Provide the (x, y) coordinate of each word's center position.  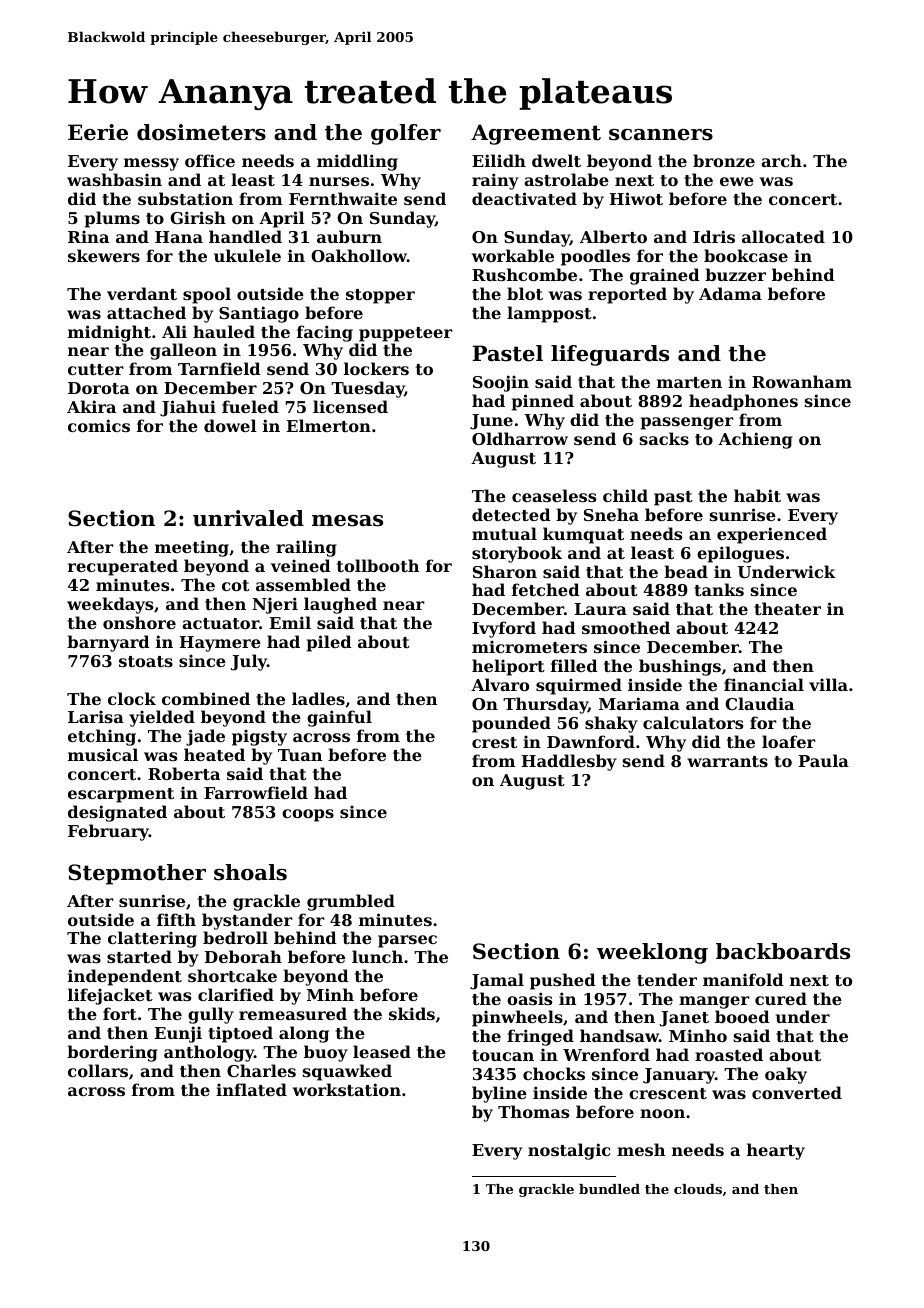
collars (98, 1070)
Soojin (501, 383)
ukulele (247, 255)
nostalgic (569, 1151)
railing (306, 548)
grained (665, 276)
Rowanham (802, 381)
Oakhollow (359, 255)
